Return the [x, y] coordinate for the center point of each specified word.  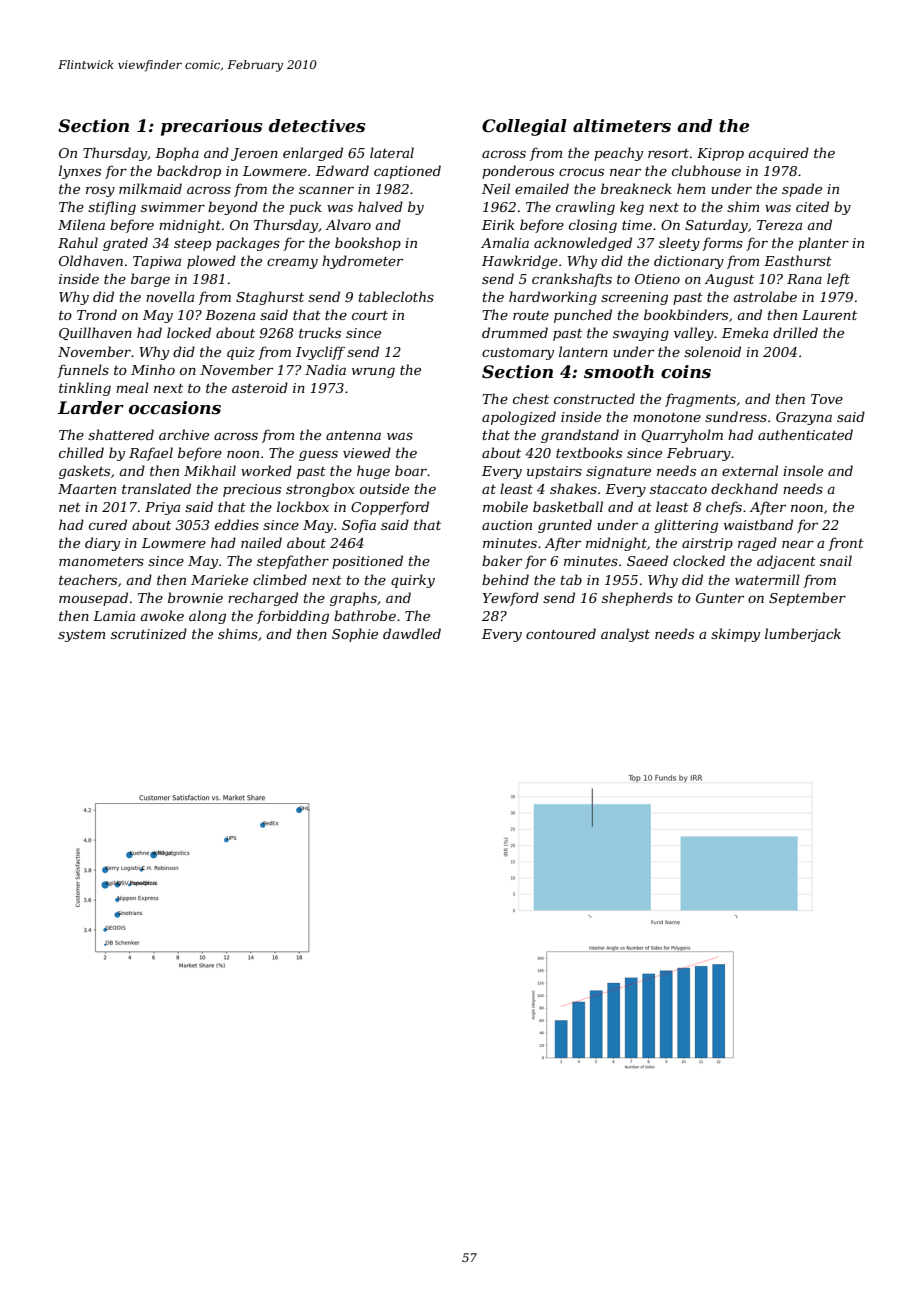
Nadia [325, 369]
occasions [175, 408]
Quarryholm [682, 436]
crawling [585, 208]
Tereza [779, 225]
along [207, 617]
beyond [233, 208]
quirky [413, 581]
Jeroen [254, 154]
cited [812, 206]
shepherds [637, 599]
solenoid [712, 351]
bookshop [368, 244]
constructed [594, 398]
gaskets [84, 472]
